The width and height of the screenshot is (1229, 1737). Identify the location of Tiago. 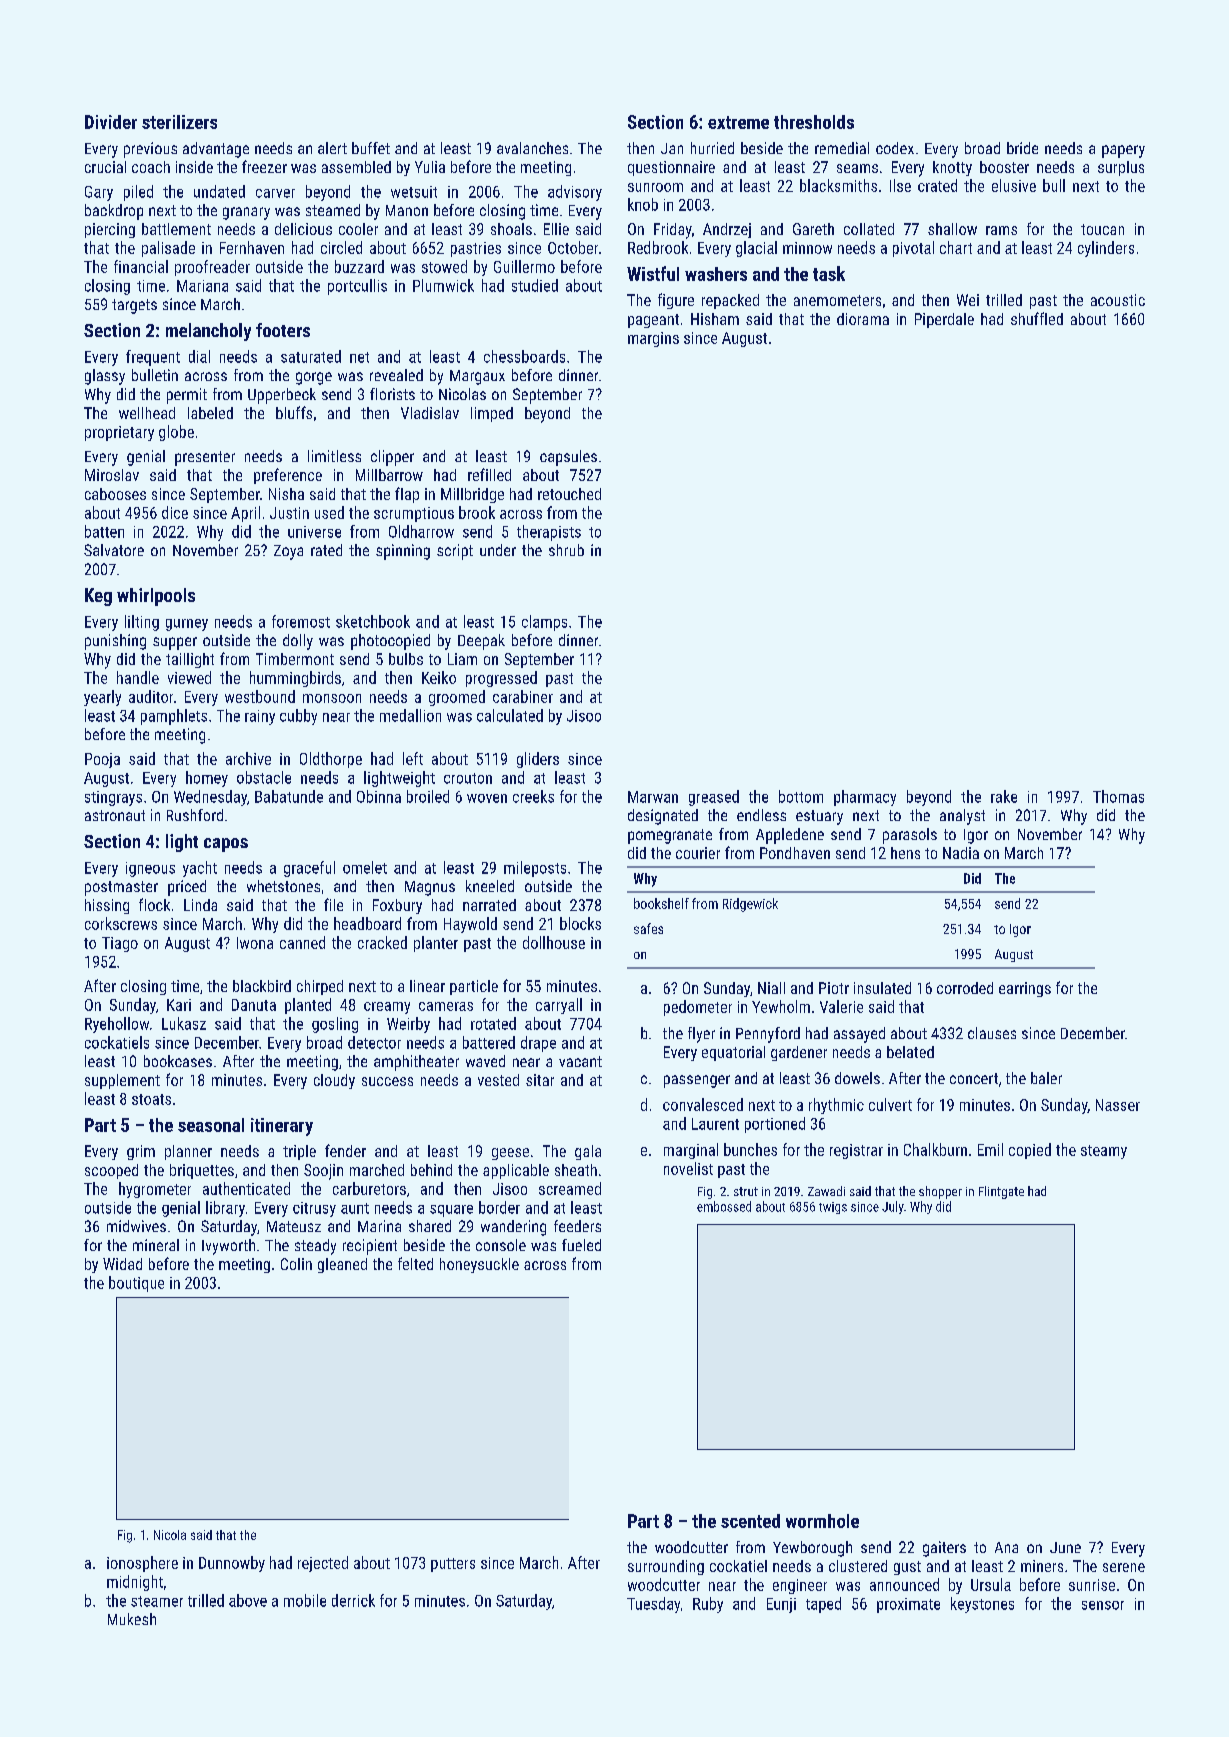
(120, 944).
